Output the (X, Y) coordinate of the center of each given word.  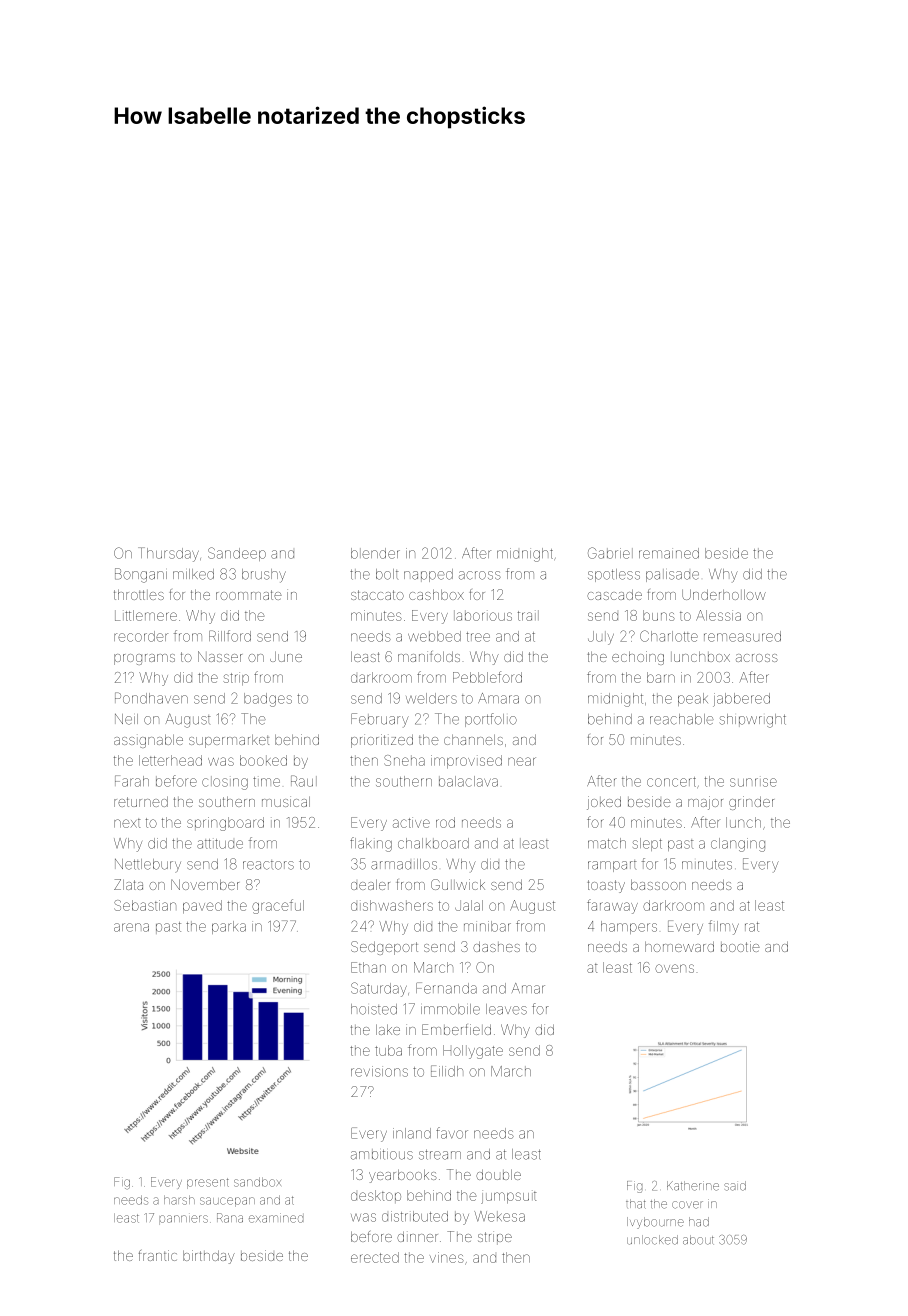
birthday (209, 1257)
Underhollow (724, 594)
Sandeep (237, 554)
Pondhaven (151, 698)
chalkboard (433, 843)
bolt (387, 574)
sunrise (753, 782)
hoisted (374, 1009)
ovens (674, 968)
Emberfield (456, 1029)
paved (202, 907)
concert (671, 782)
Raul (304, 781)
